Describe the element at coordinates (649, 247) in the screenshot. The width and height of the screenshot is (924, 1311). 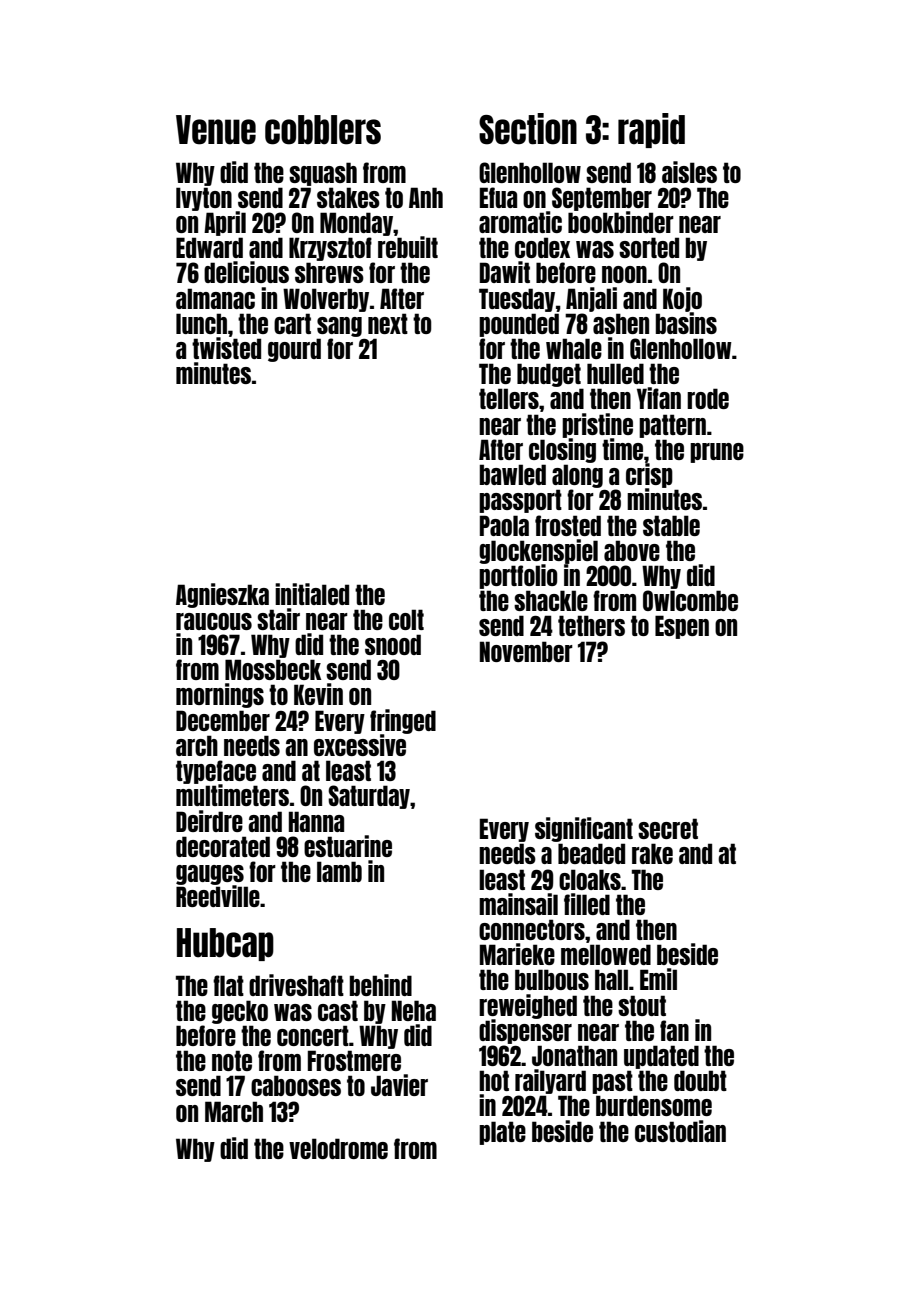
I see `sorted` at that location.
